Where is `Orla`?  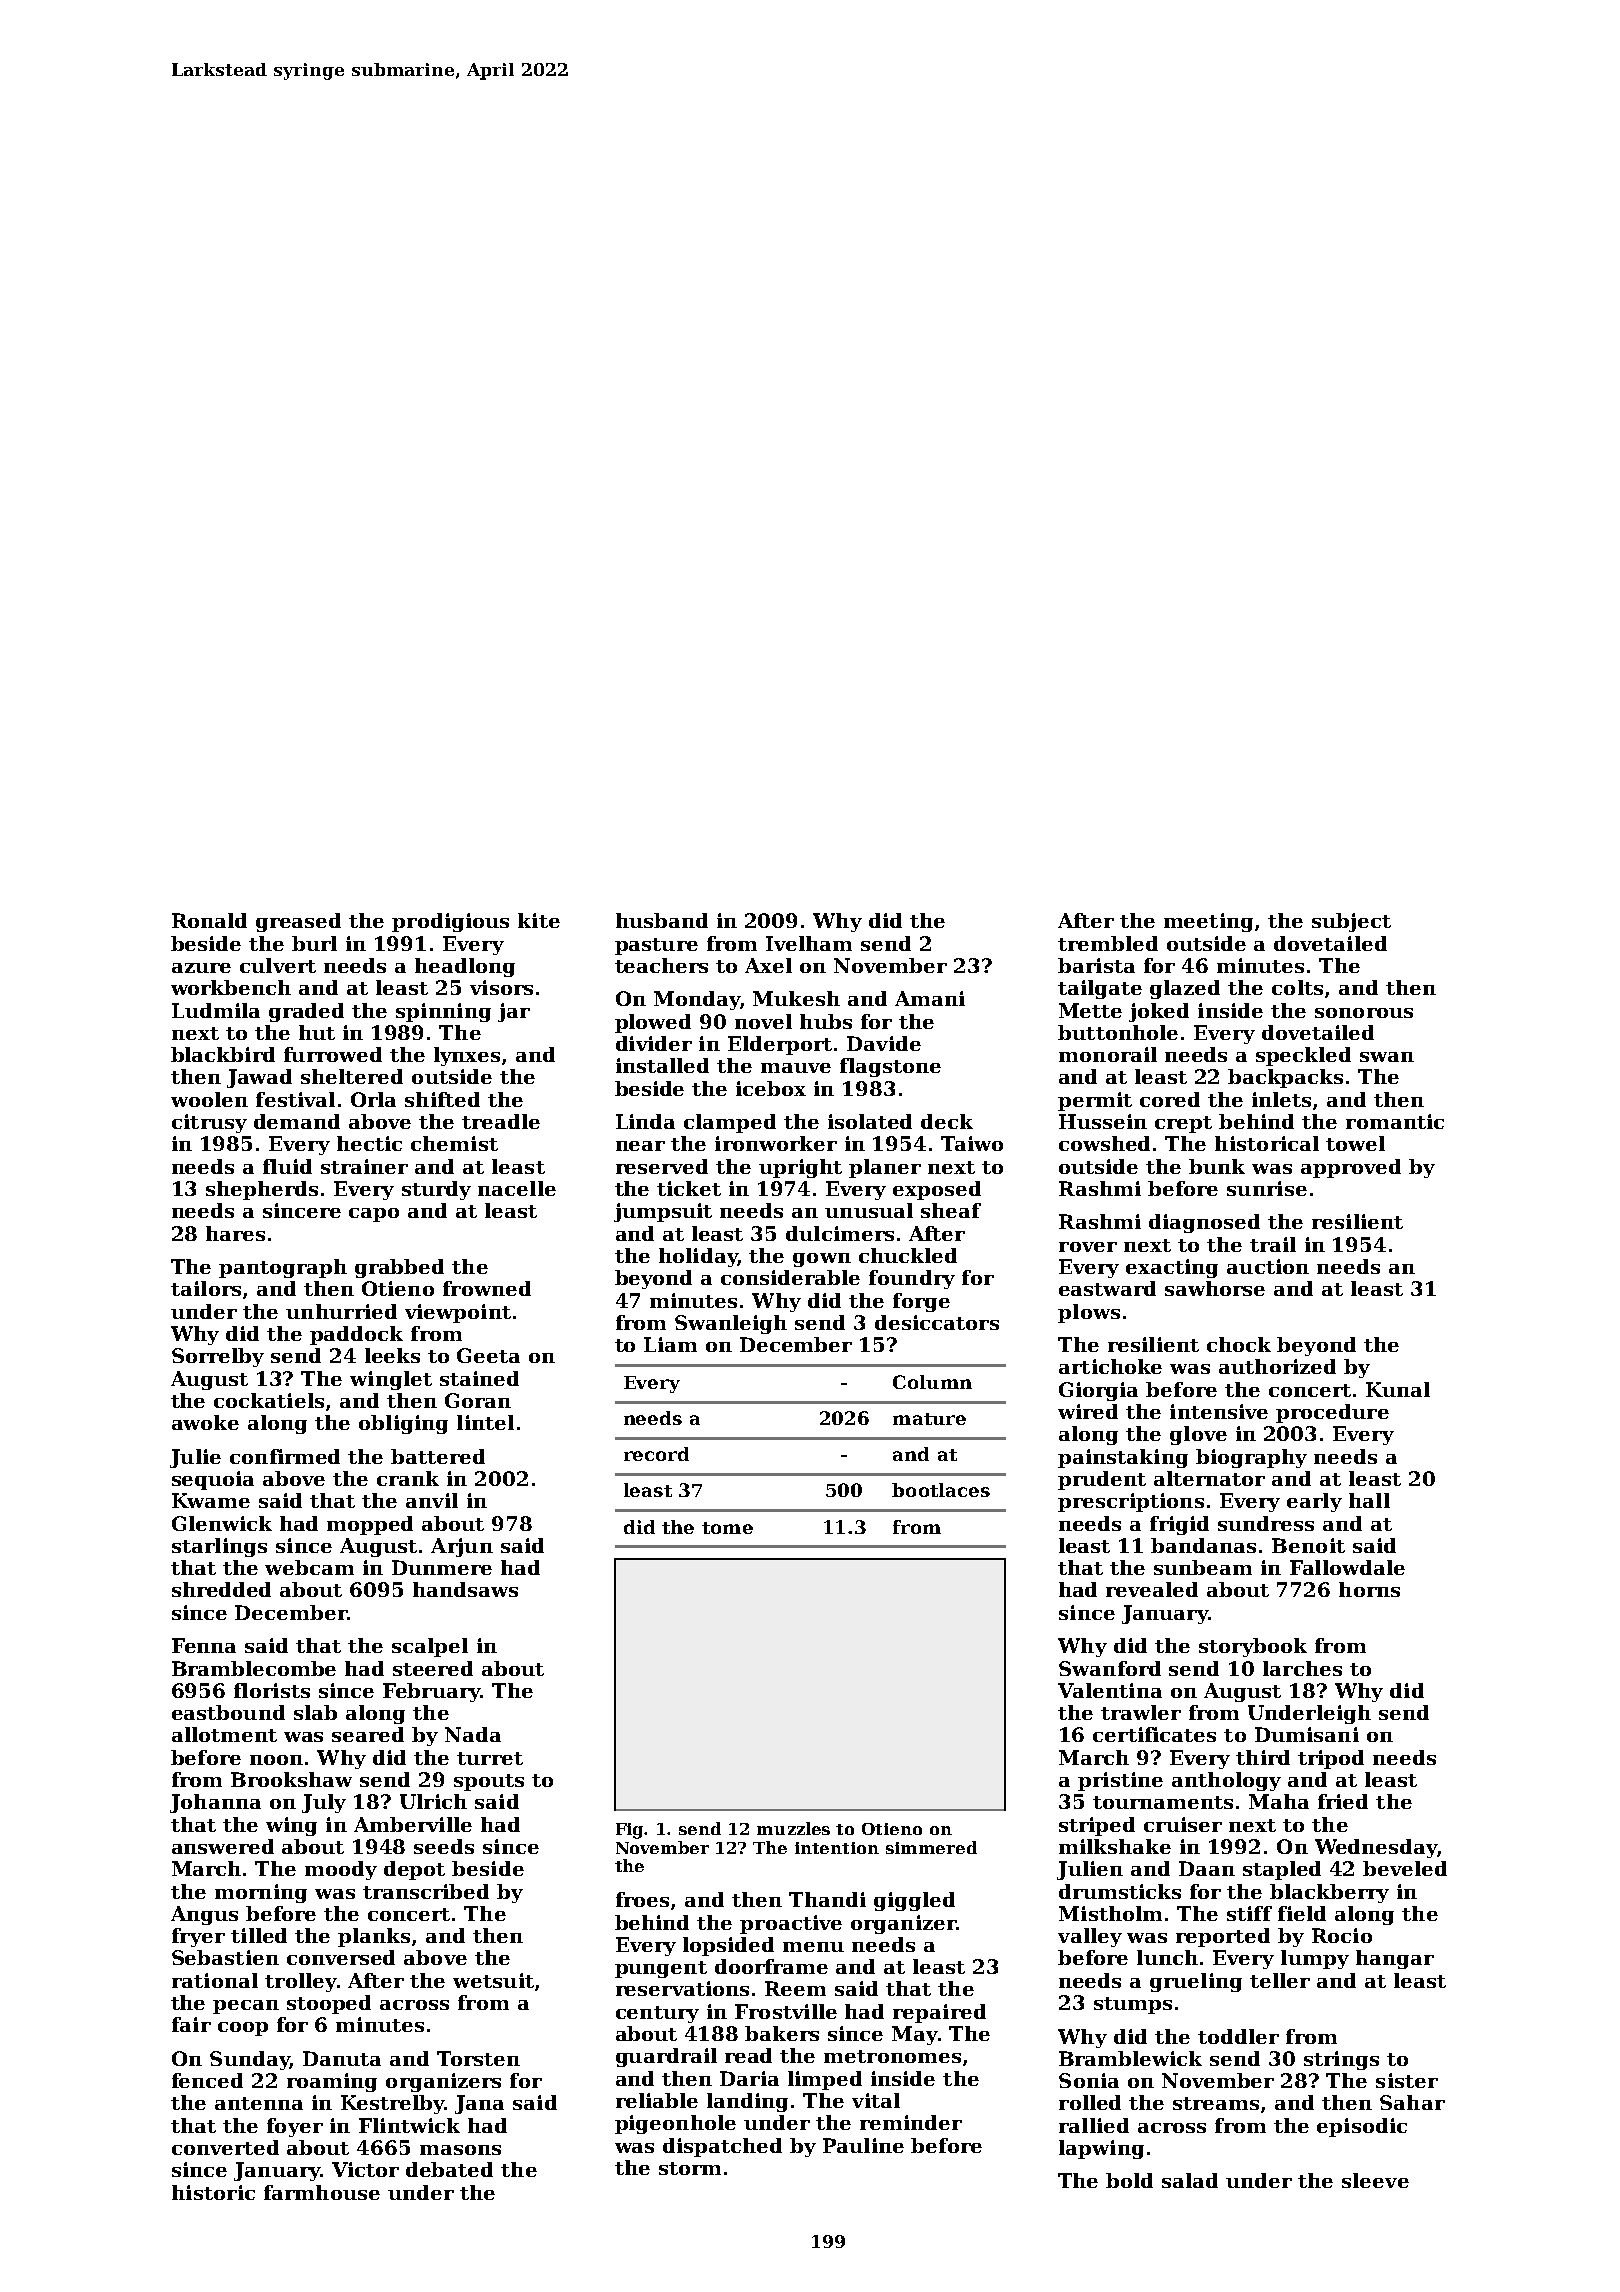
Orla is located at coordinates (373, 1099).
